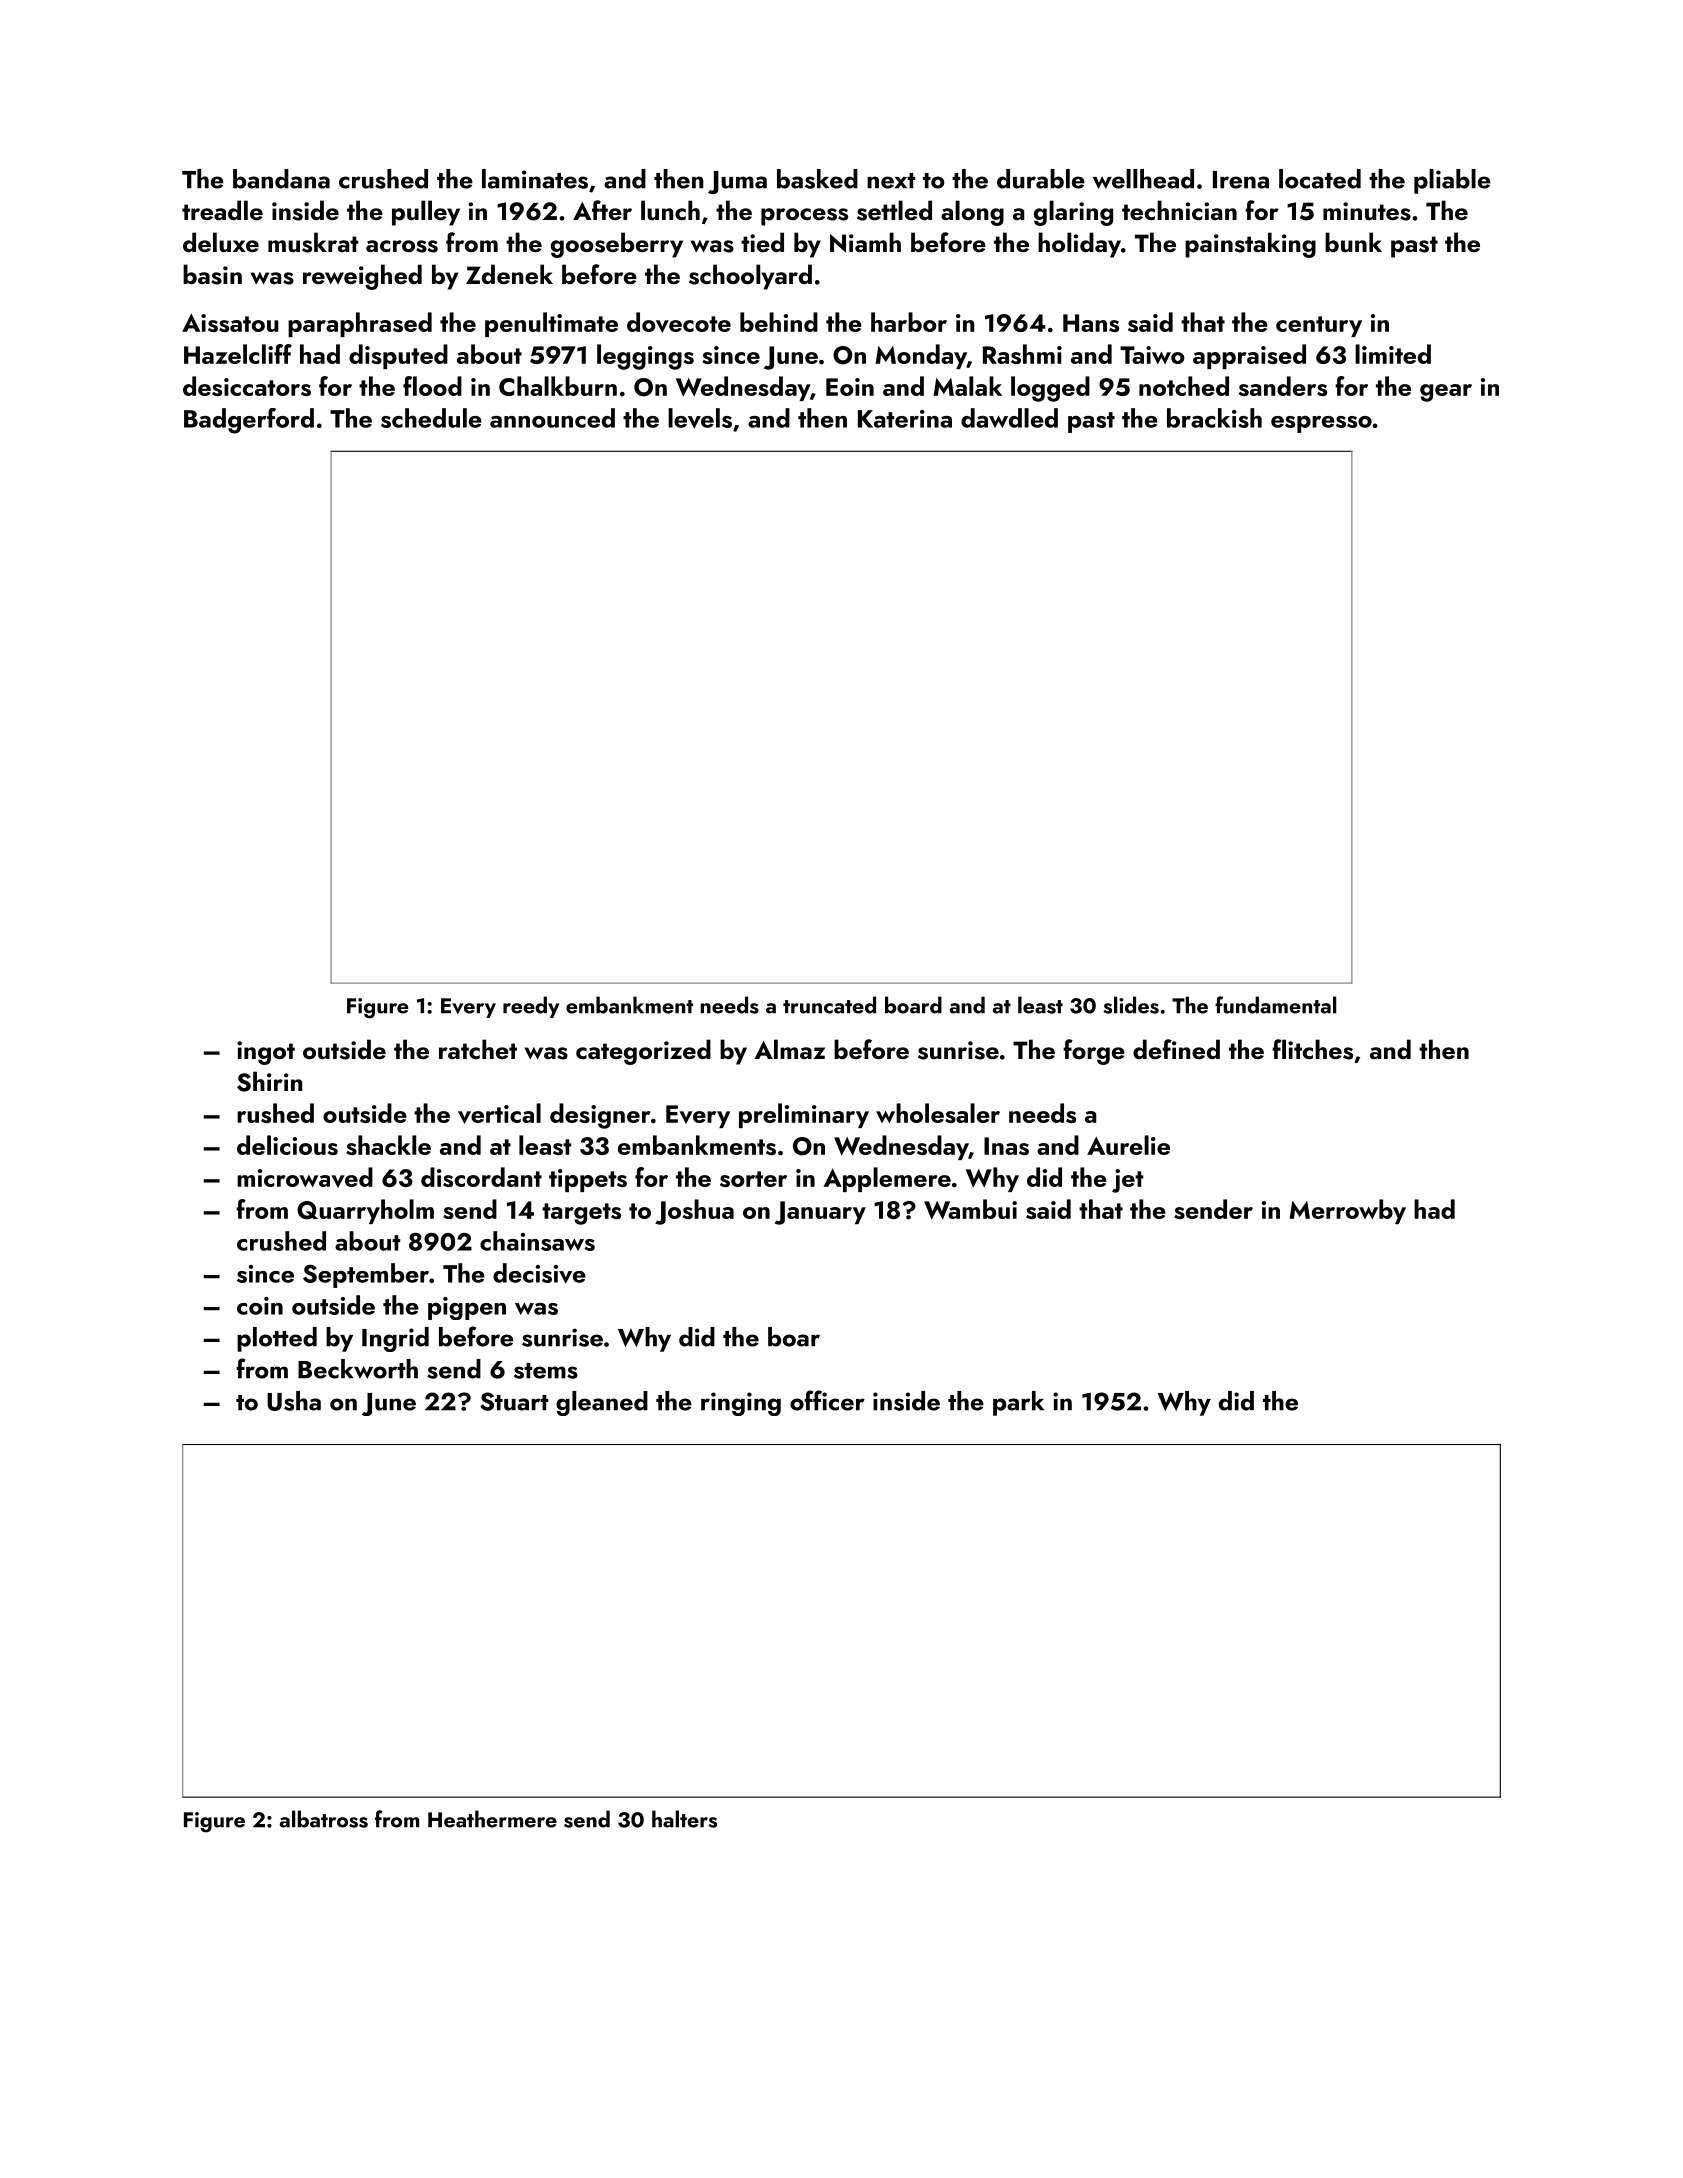 This image has width=1683, height=2178. I want to click on jet, so click(1128, 1181).
